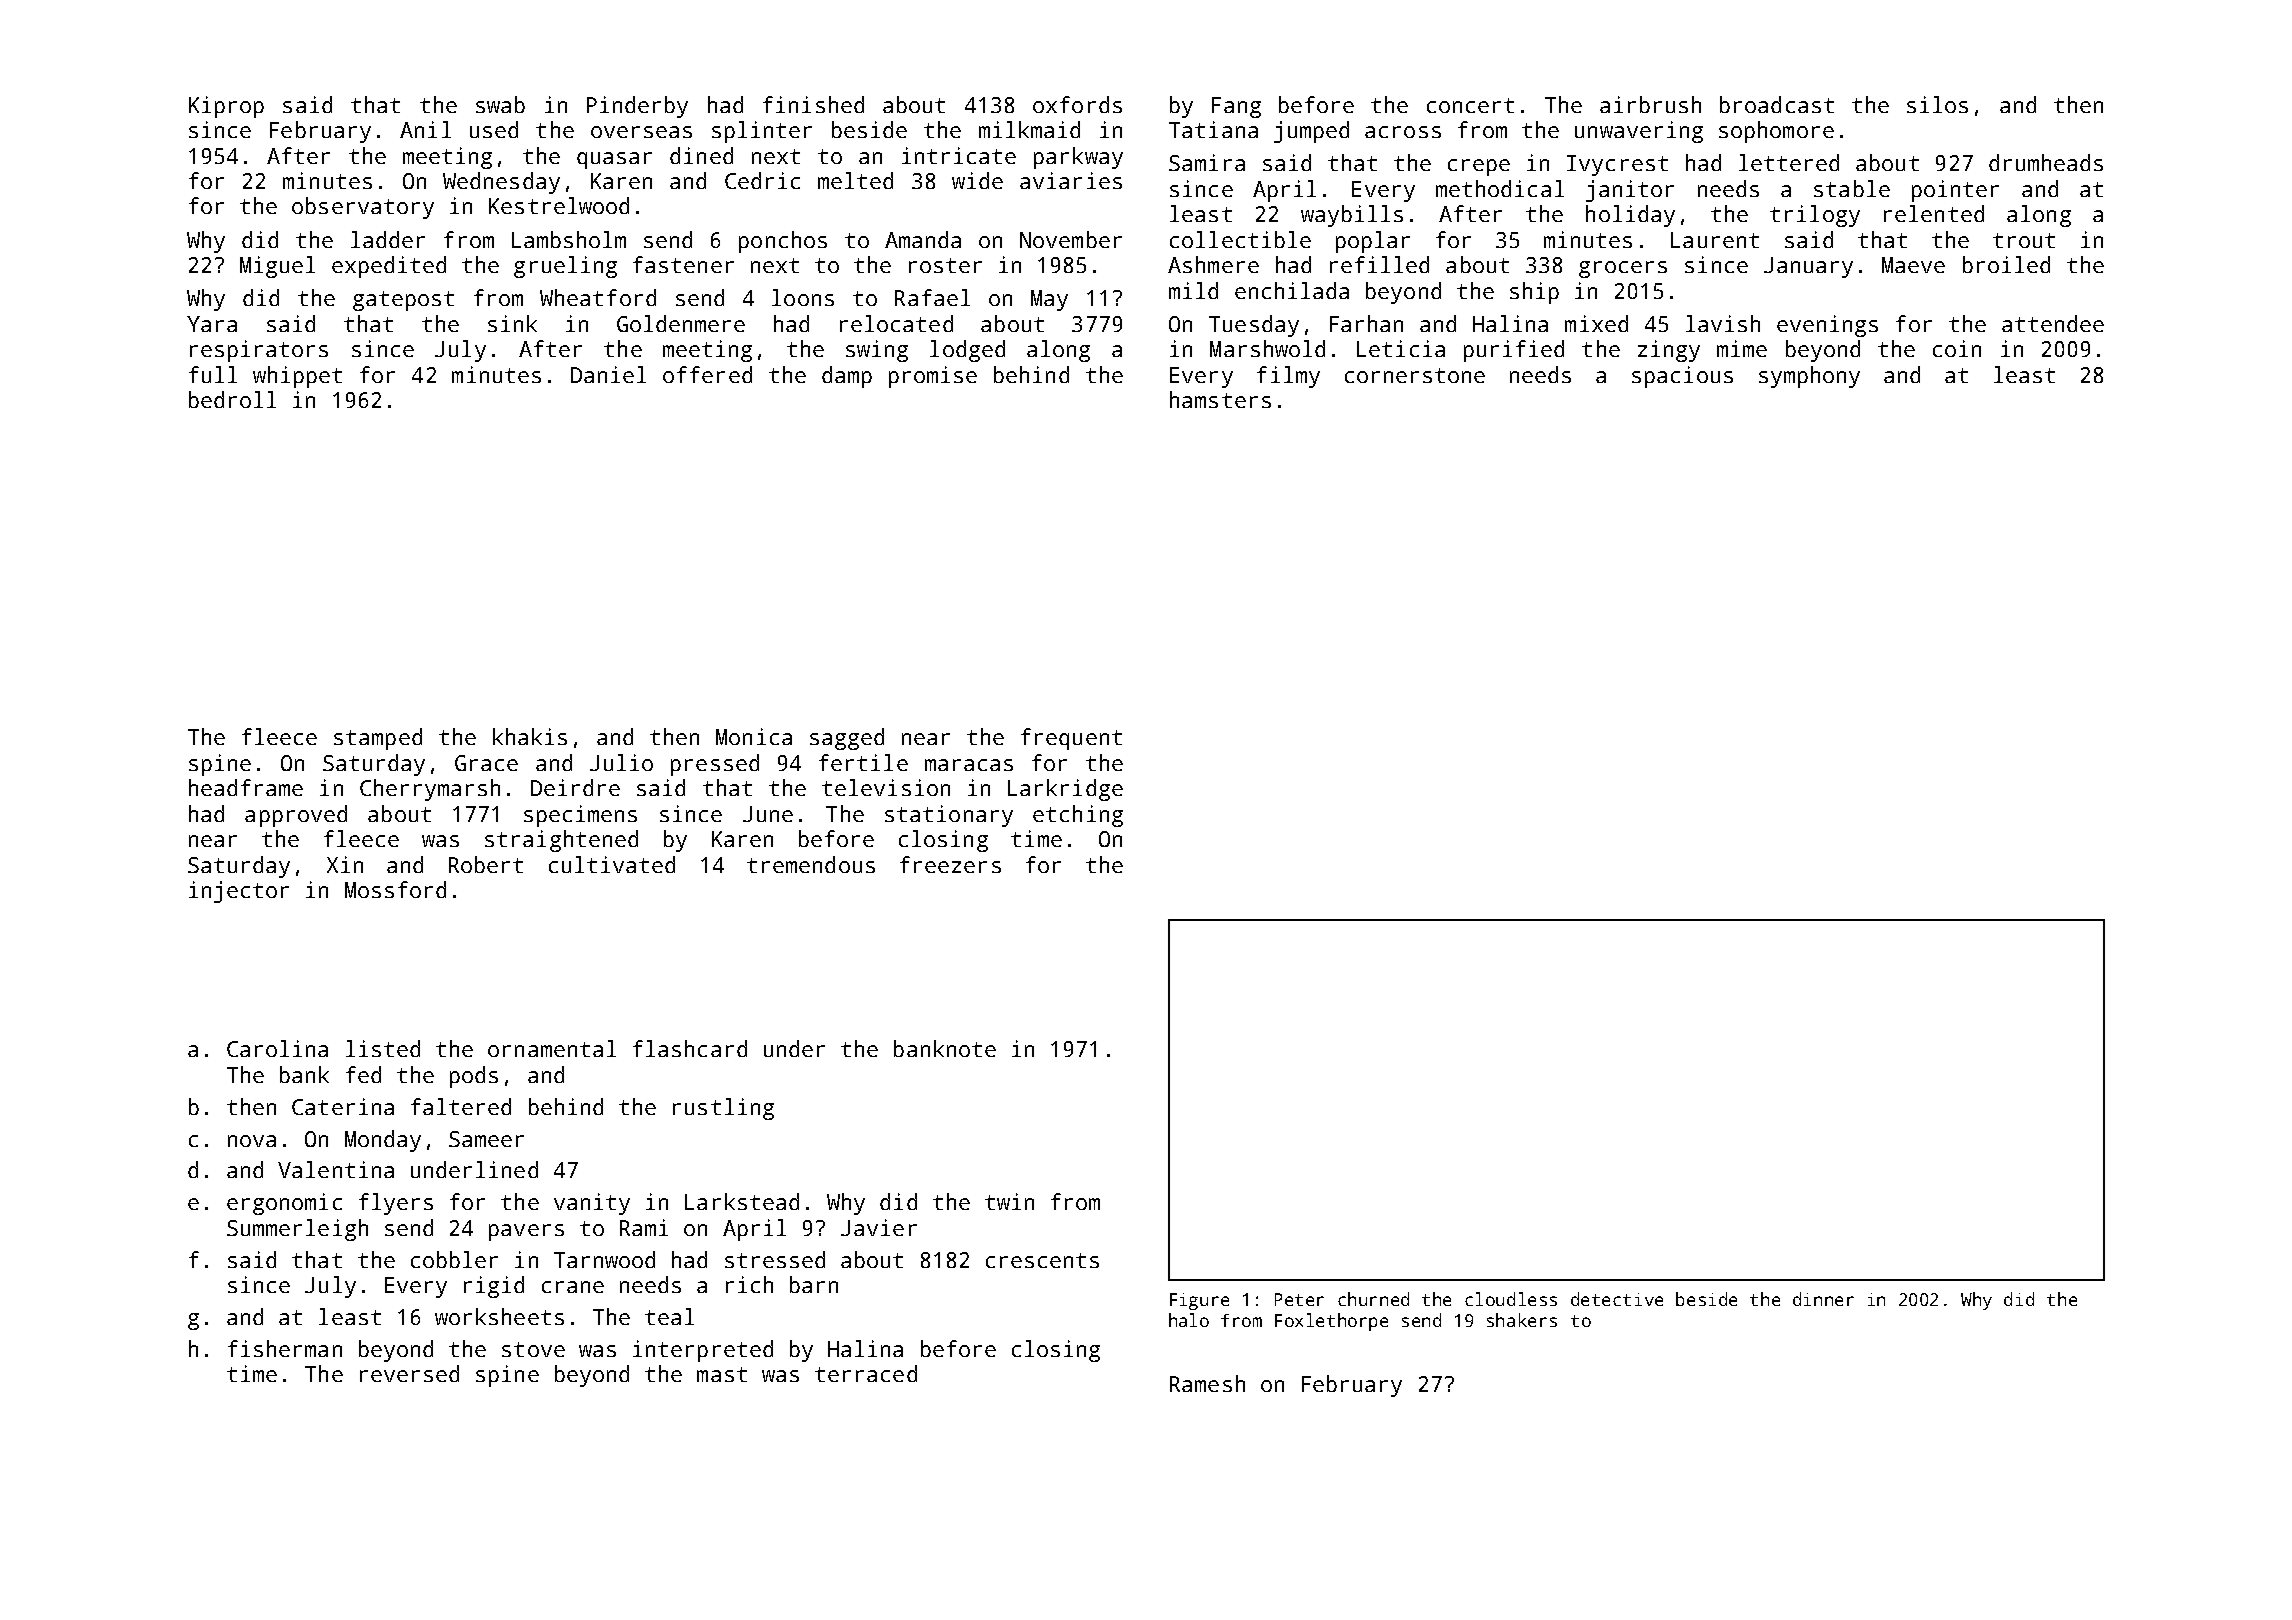 This screenshot has height=1620, width=2292. I want to click on reversed, so click(409, 1373).
